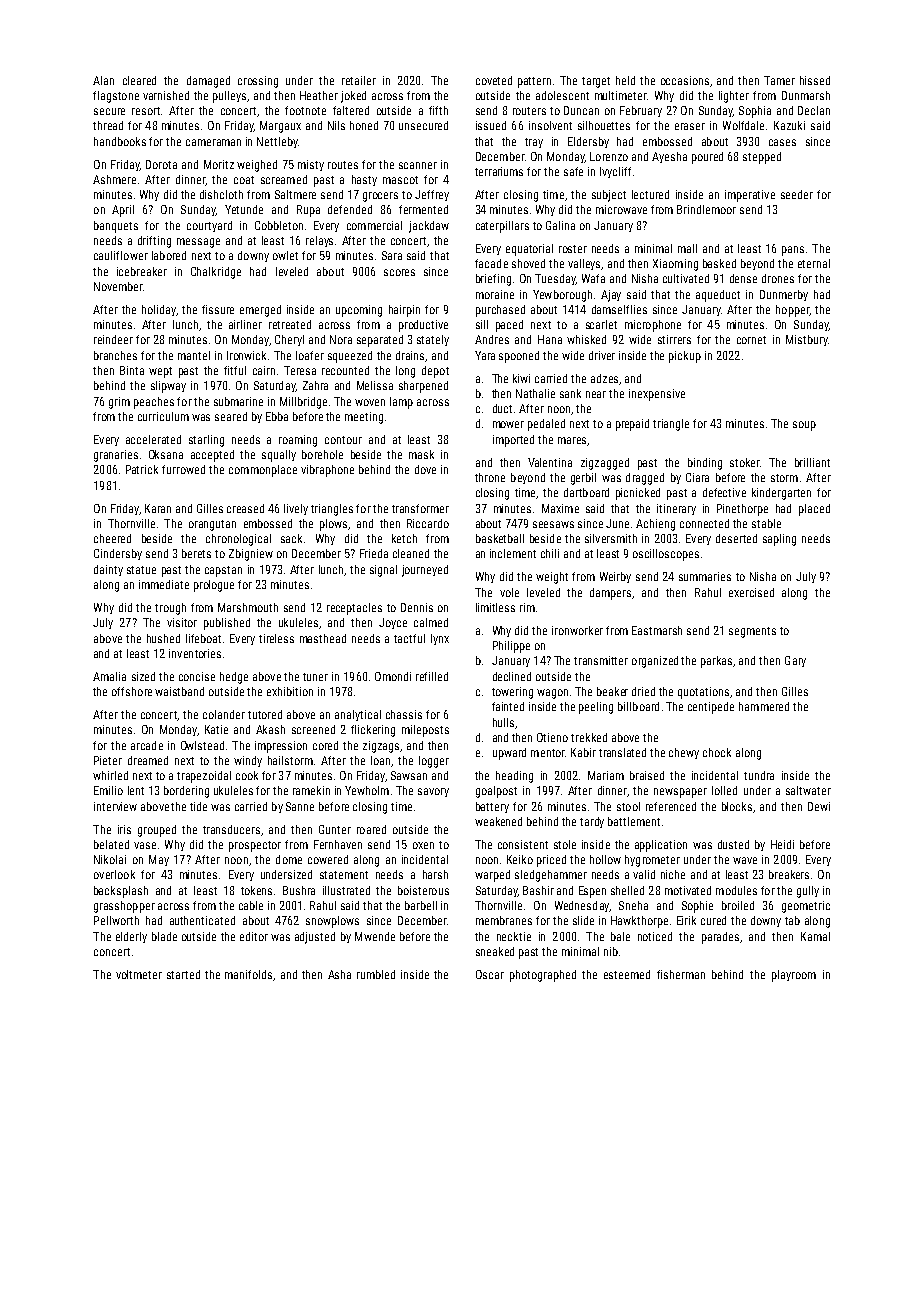 Image resolution: width=924 pixels, height=1308 pixels. I want to click on rumbled, so click(376, 974).
